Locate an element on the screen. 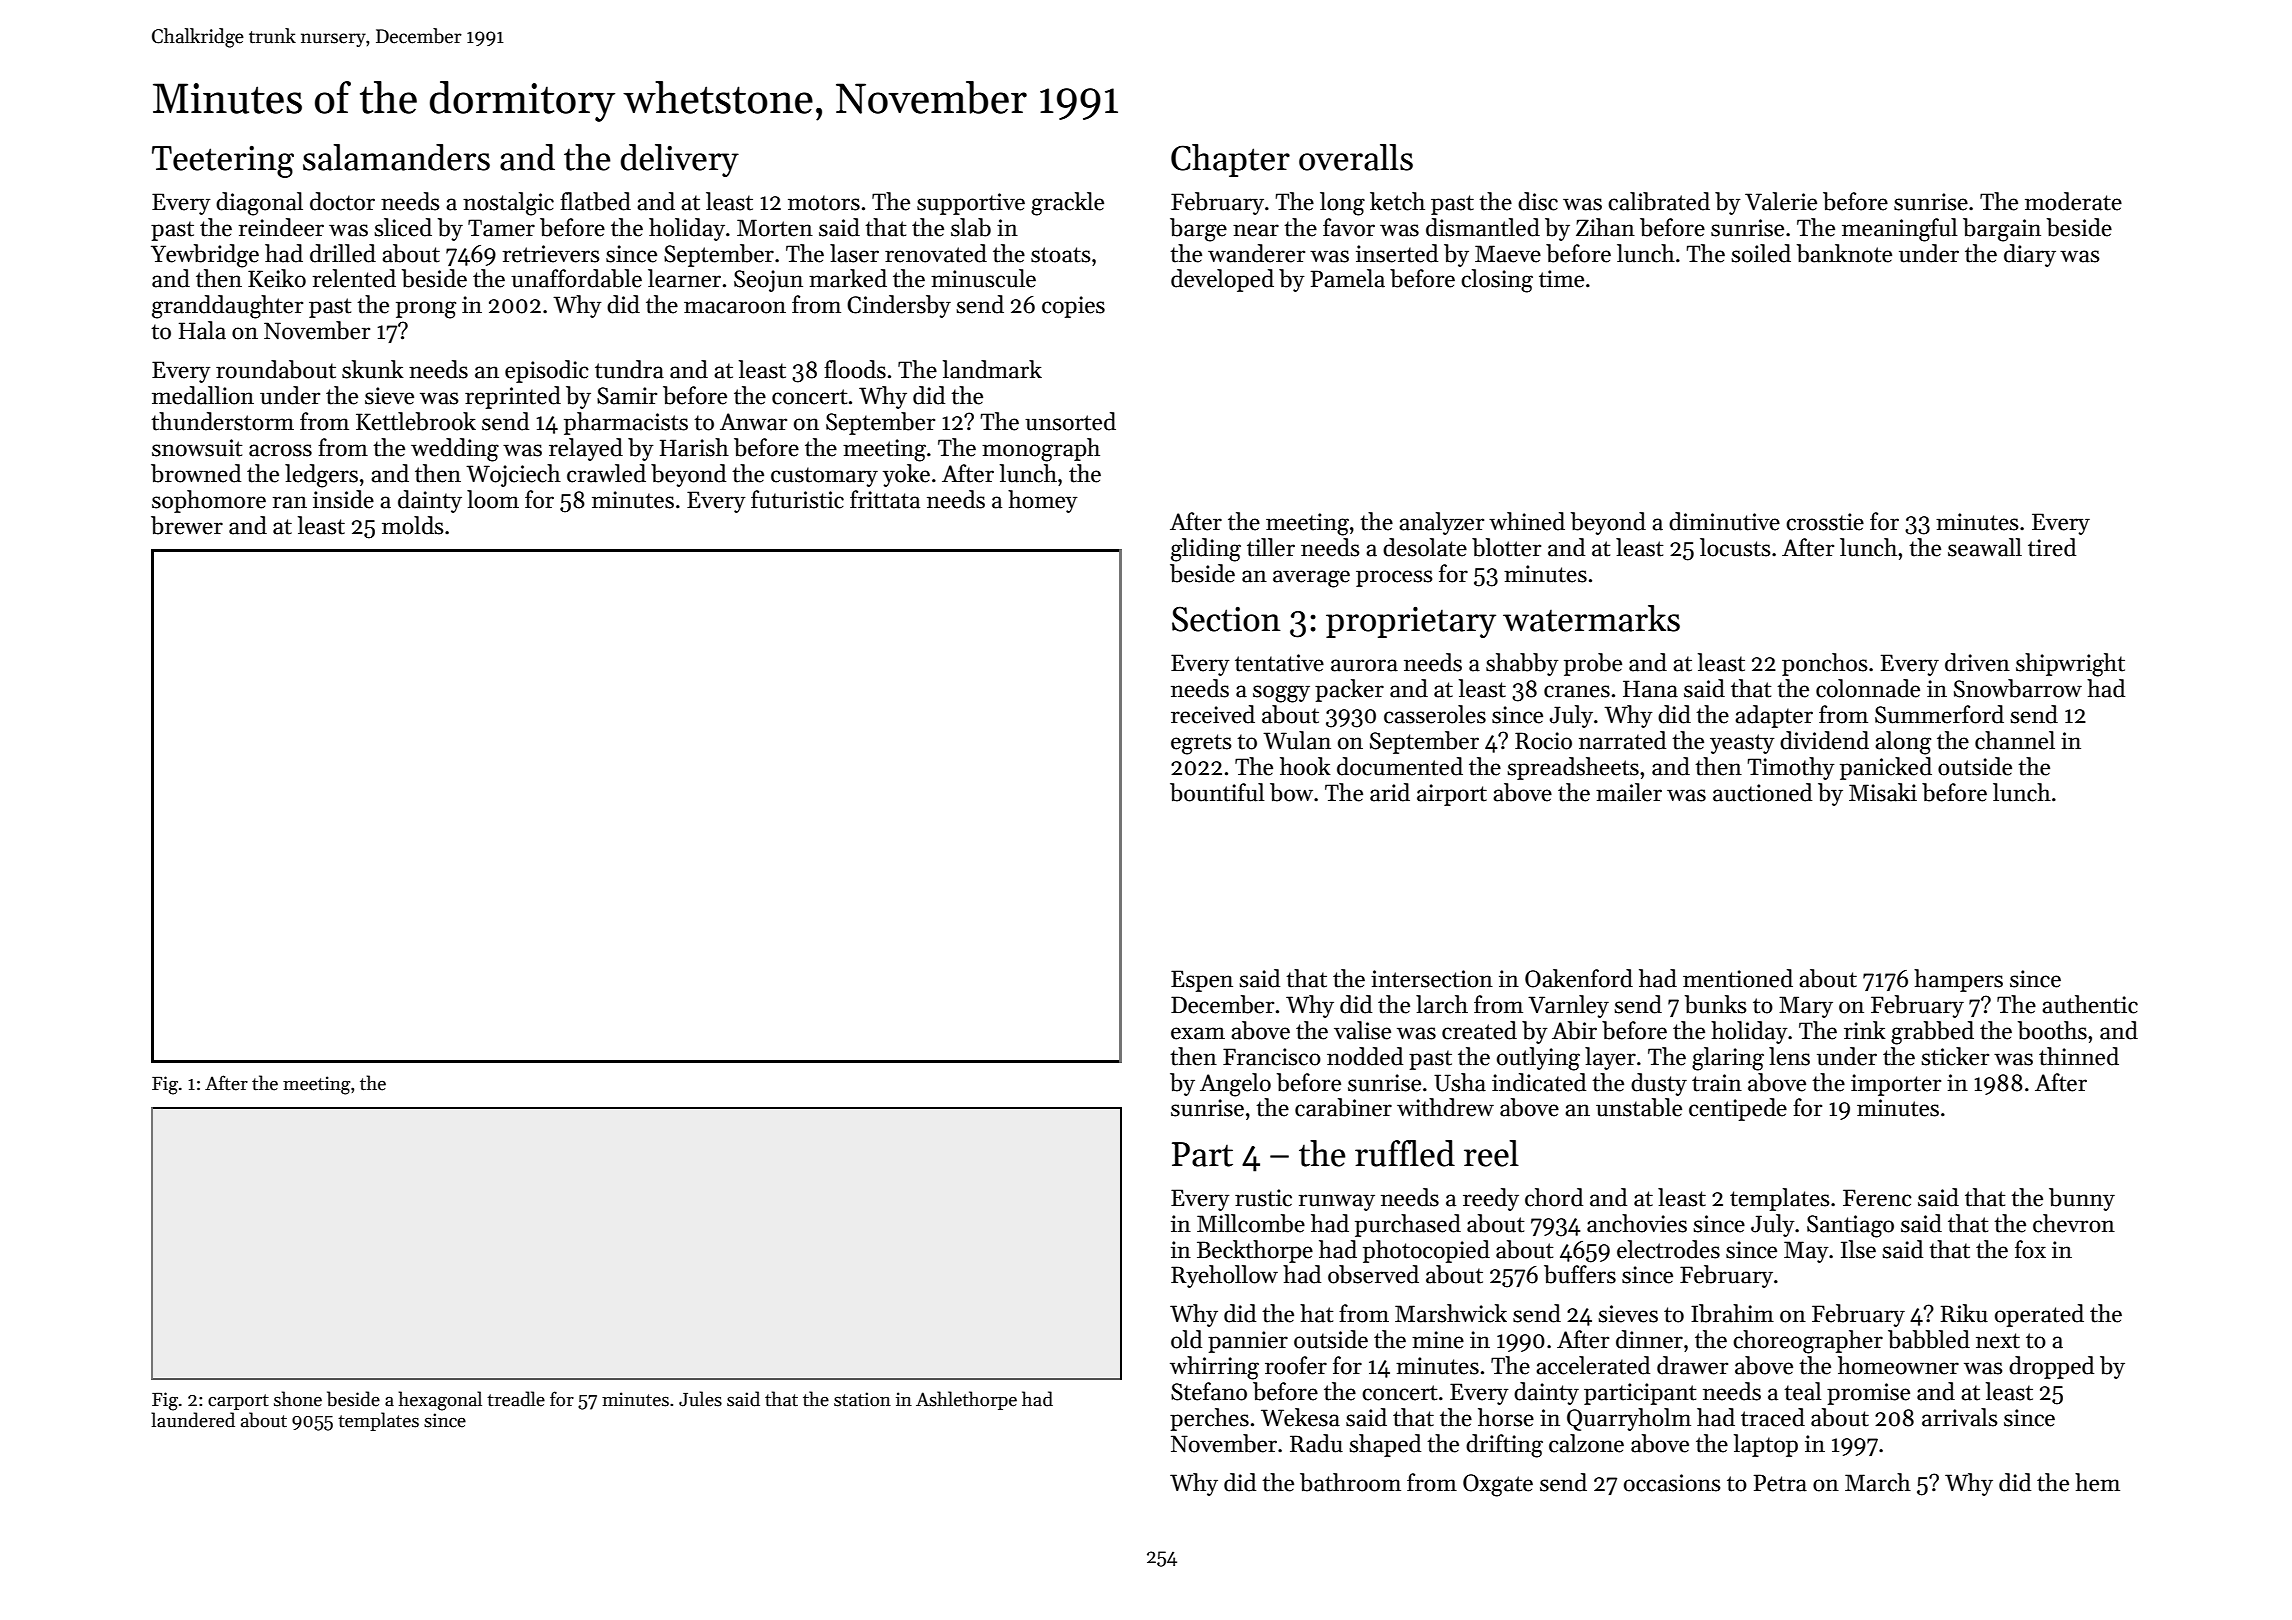 The width and height of the screenshot is (2292, 1620). Jules is located at coordinates (700, 1399).
